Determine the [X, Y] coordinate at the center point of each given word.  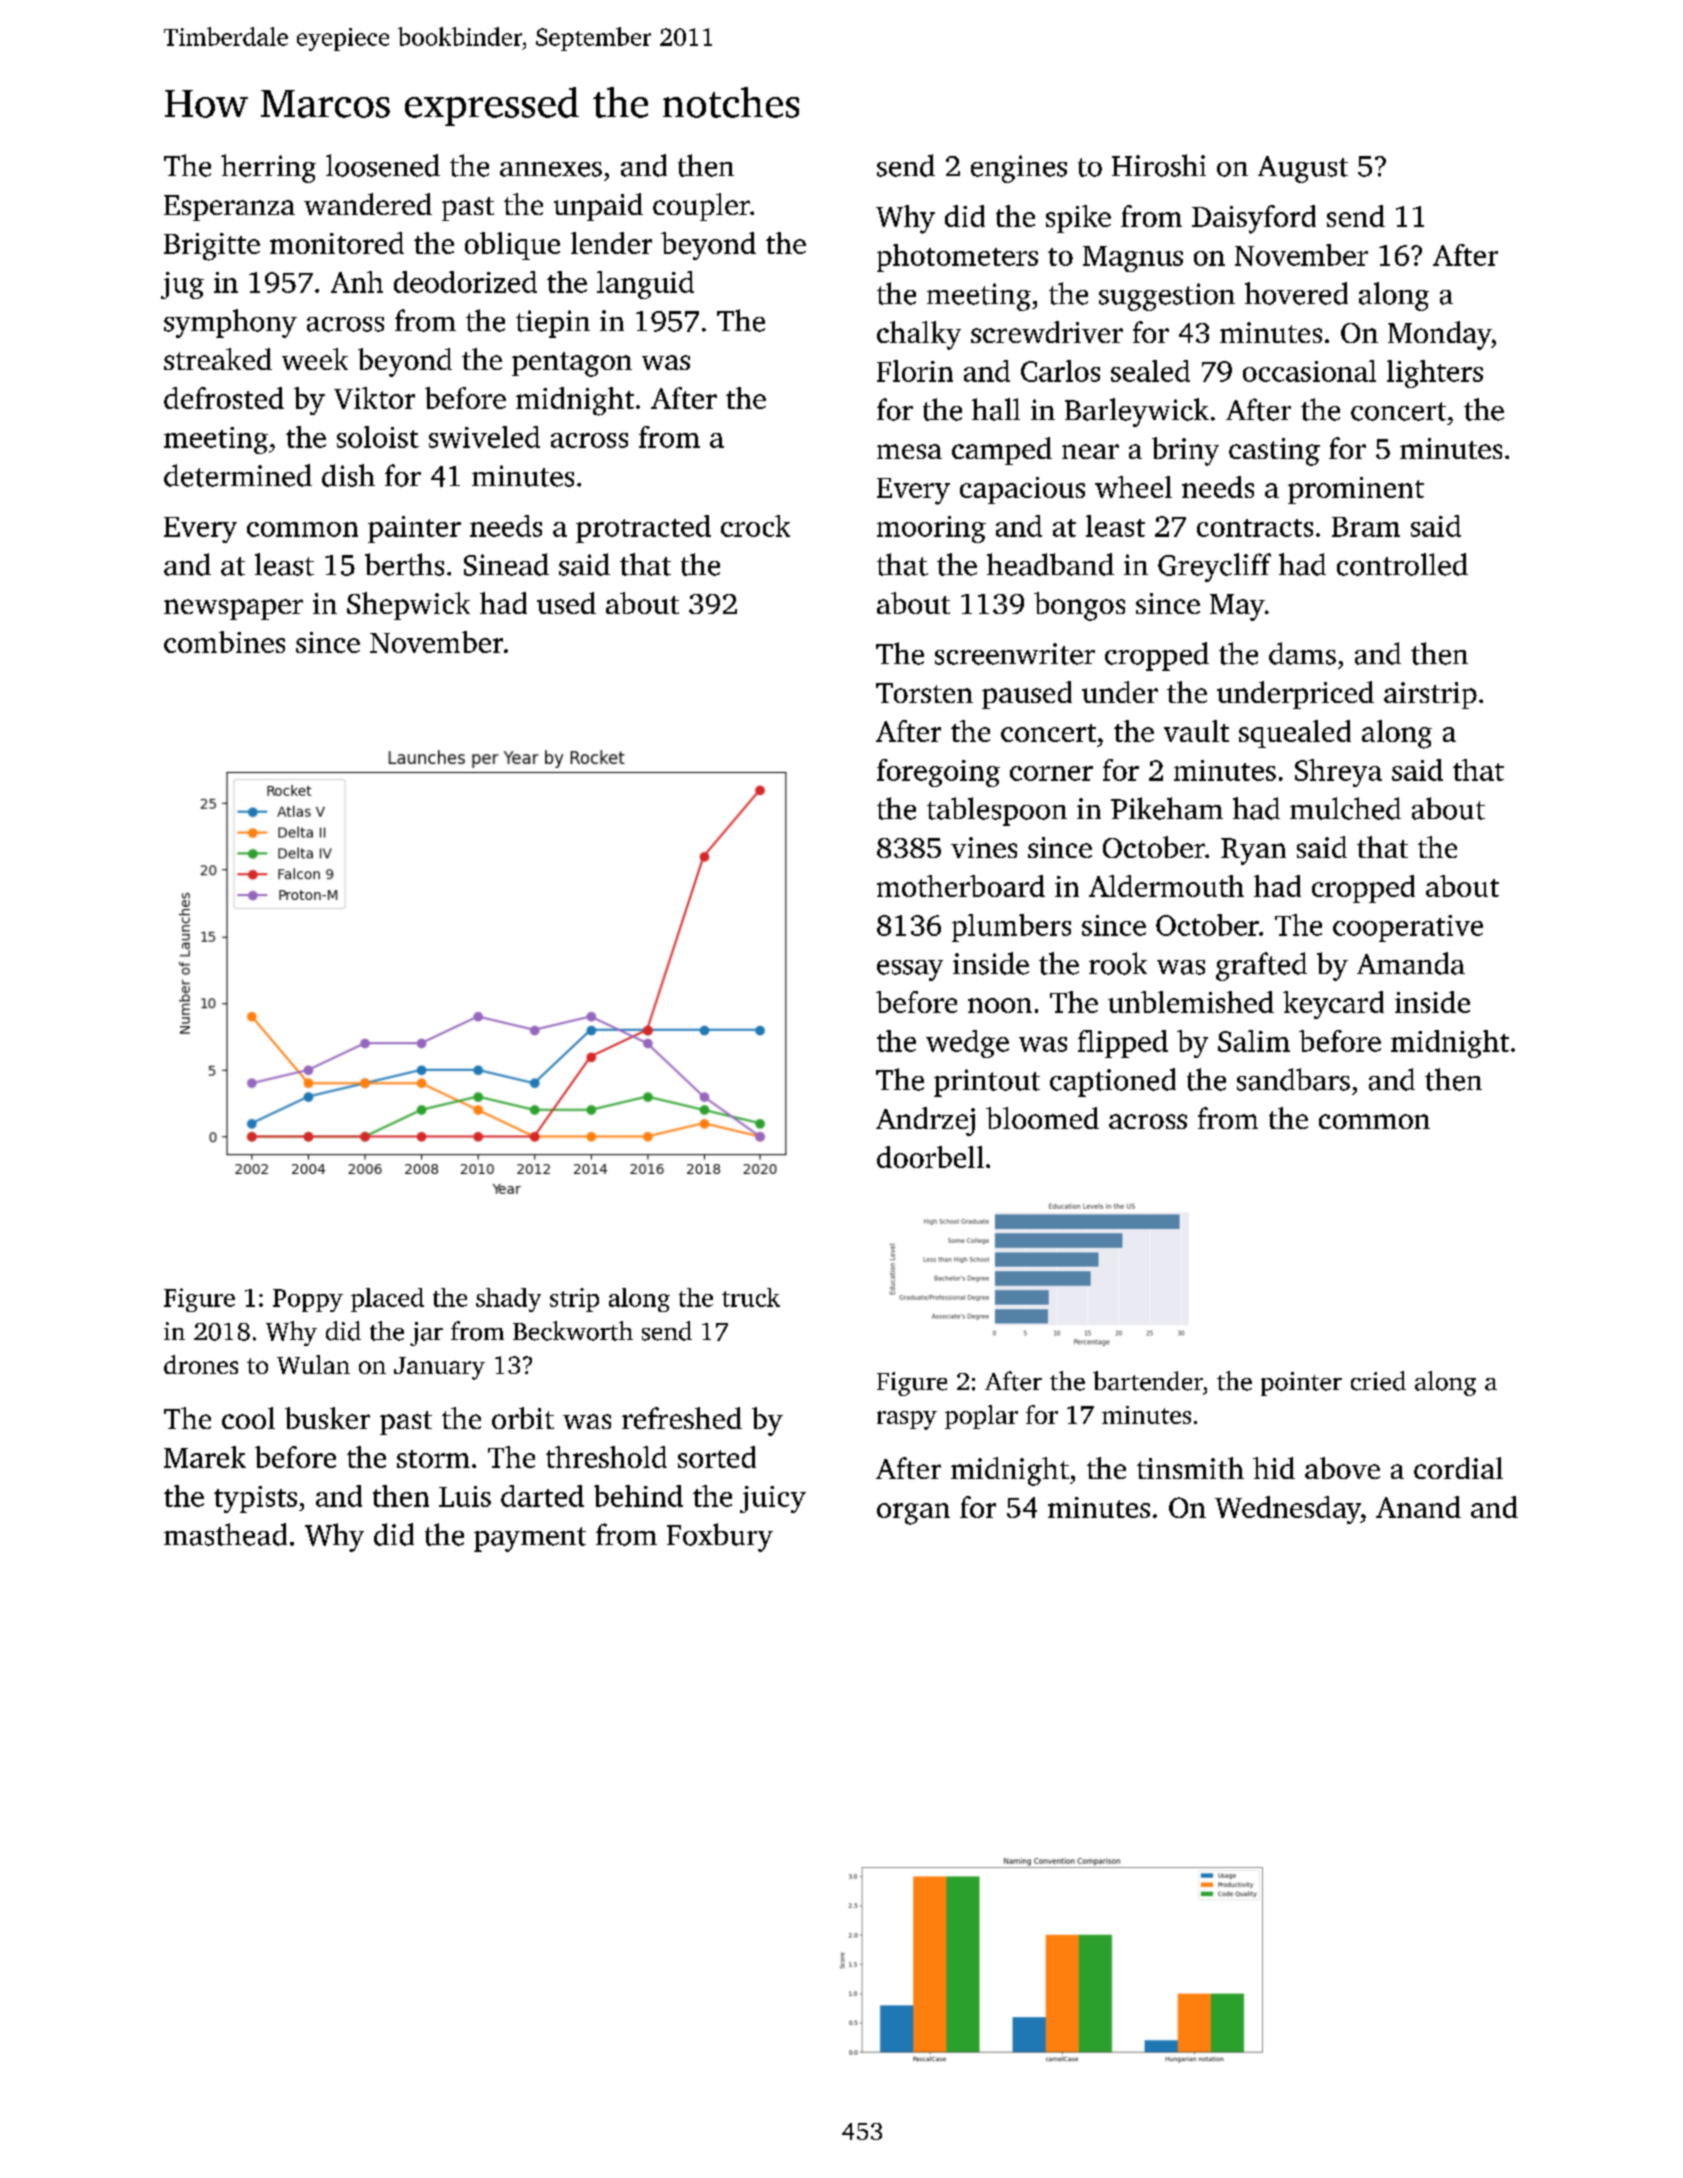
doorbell [930, 1157]
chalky [919, 335]
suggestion [1167, 297]
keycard [1333, 1005]
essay [910, 970]
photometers [957, 258]
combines [224, 642]
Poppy [308, 1300]
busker [327, 1418]
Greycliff [1214, 567]
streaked [218, 359]
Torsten [924, 693]
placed [387, 1300]
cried [1378, 1381]
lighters [1435, 374]
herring [268, 168]
